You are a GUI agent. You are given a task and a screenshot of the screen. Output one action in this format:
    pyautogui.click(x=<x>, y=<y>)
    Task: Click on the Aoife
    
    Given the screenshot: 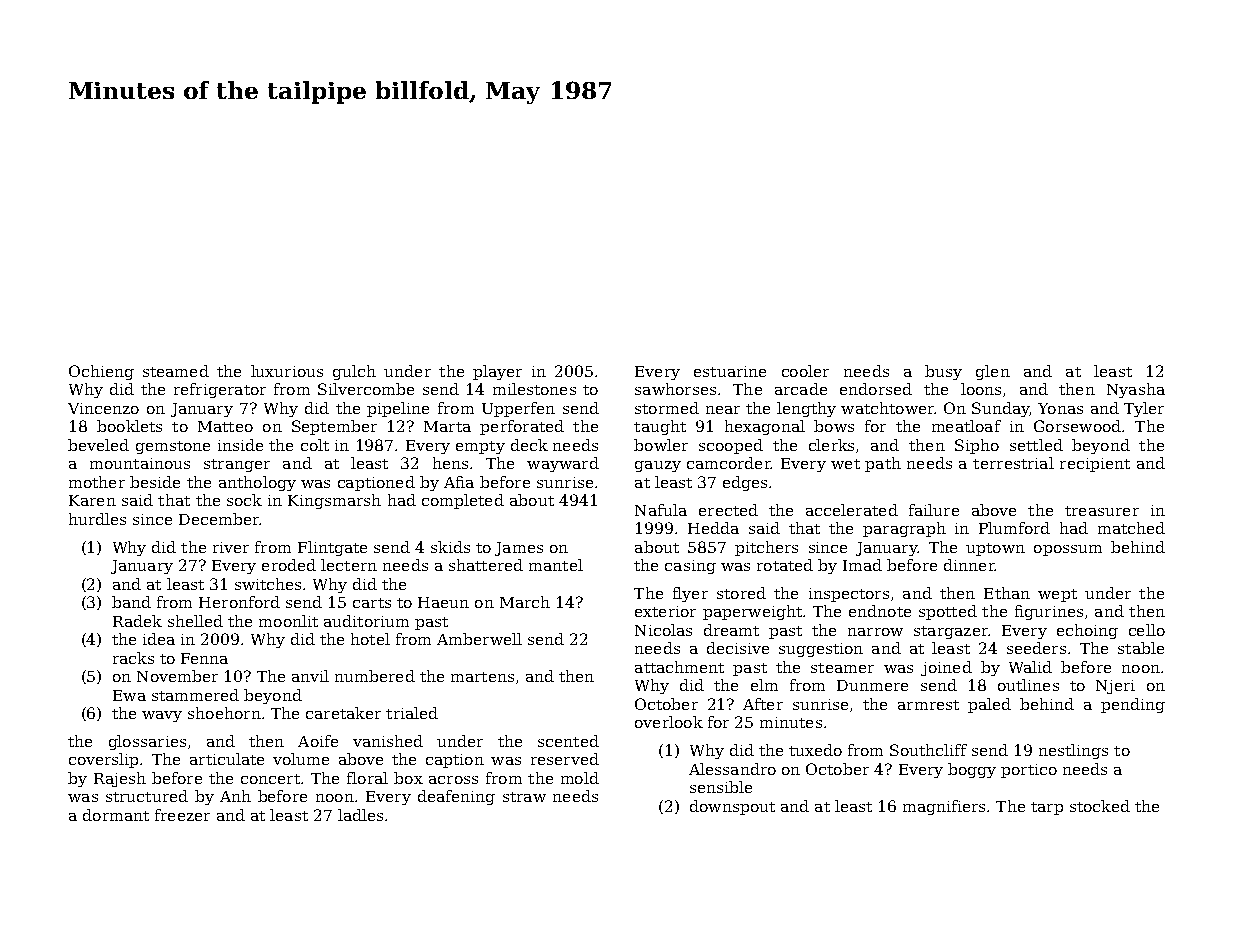 What is the action you would take?
    pyautogui.click(x=318, y=741)
